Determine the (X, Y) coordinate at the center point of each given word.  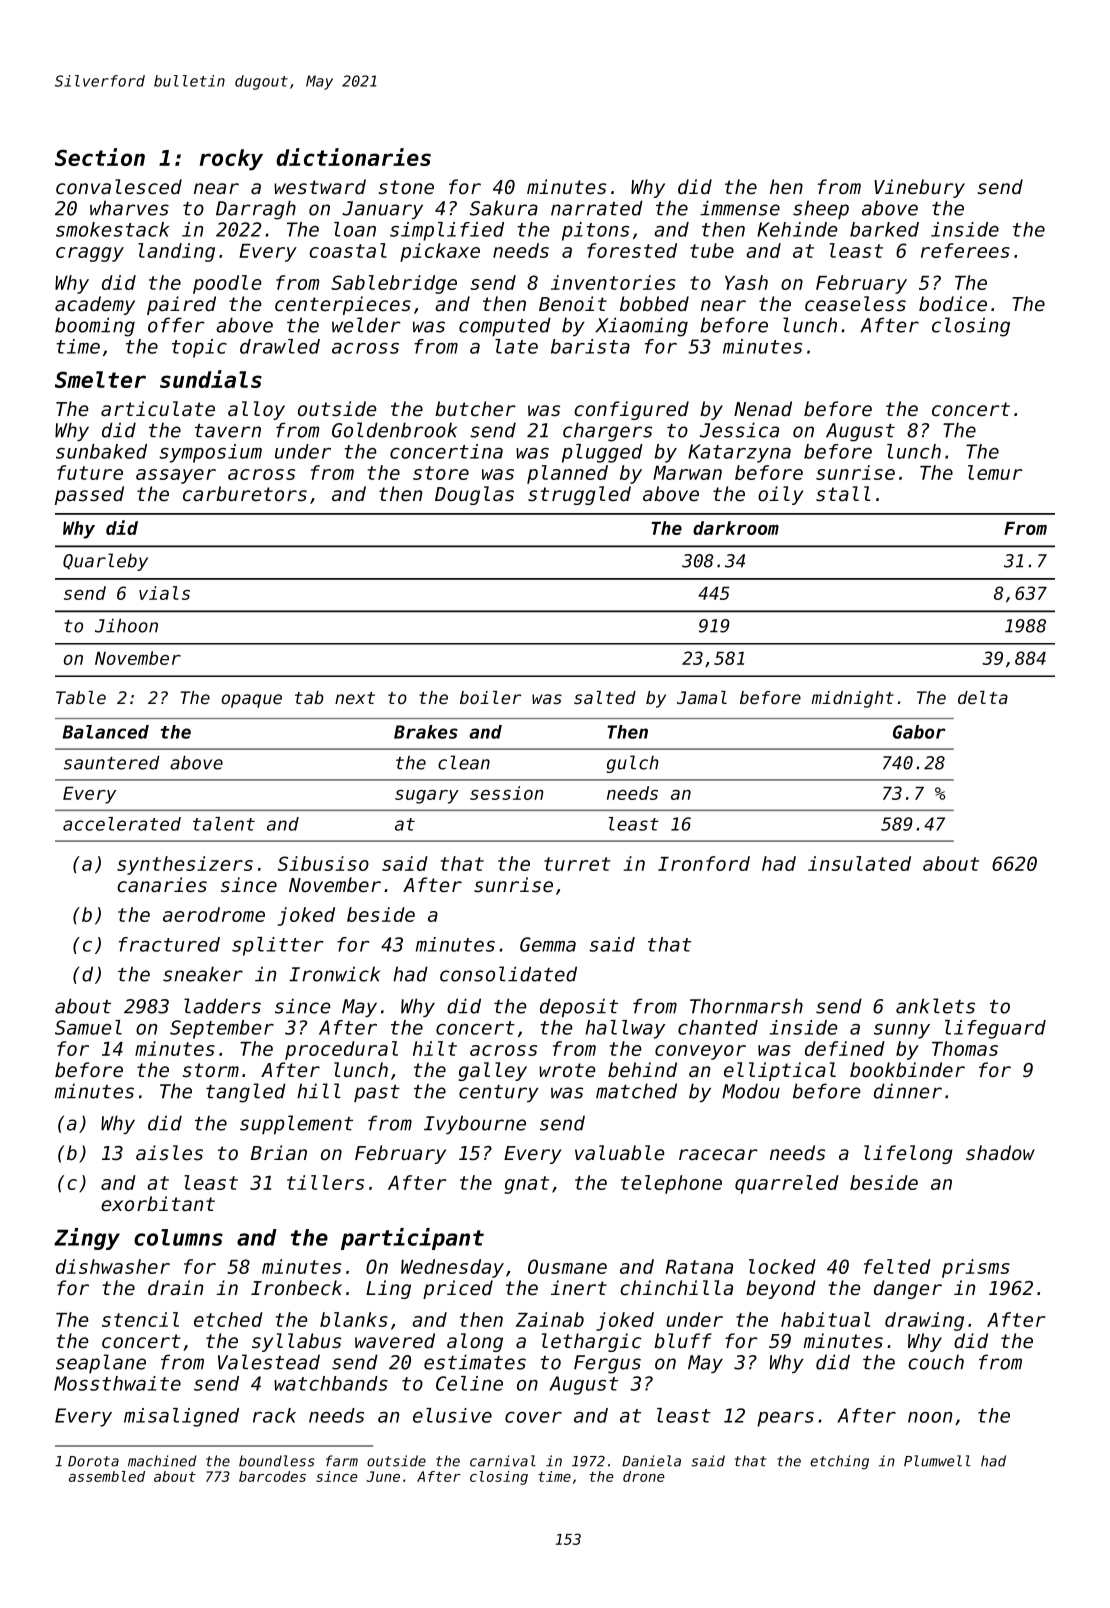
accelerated (122, 824)
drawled (280, 346)
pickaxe (440, 252)
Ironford (704, 863)
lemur (995, 472)
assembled (107, 1476)
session (507, 793)
